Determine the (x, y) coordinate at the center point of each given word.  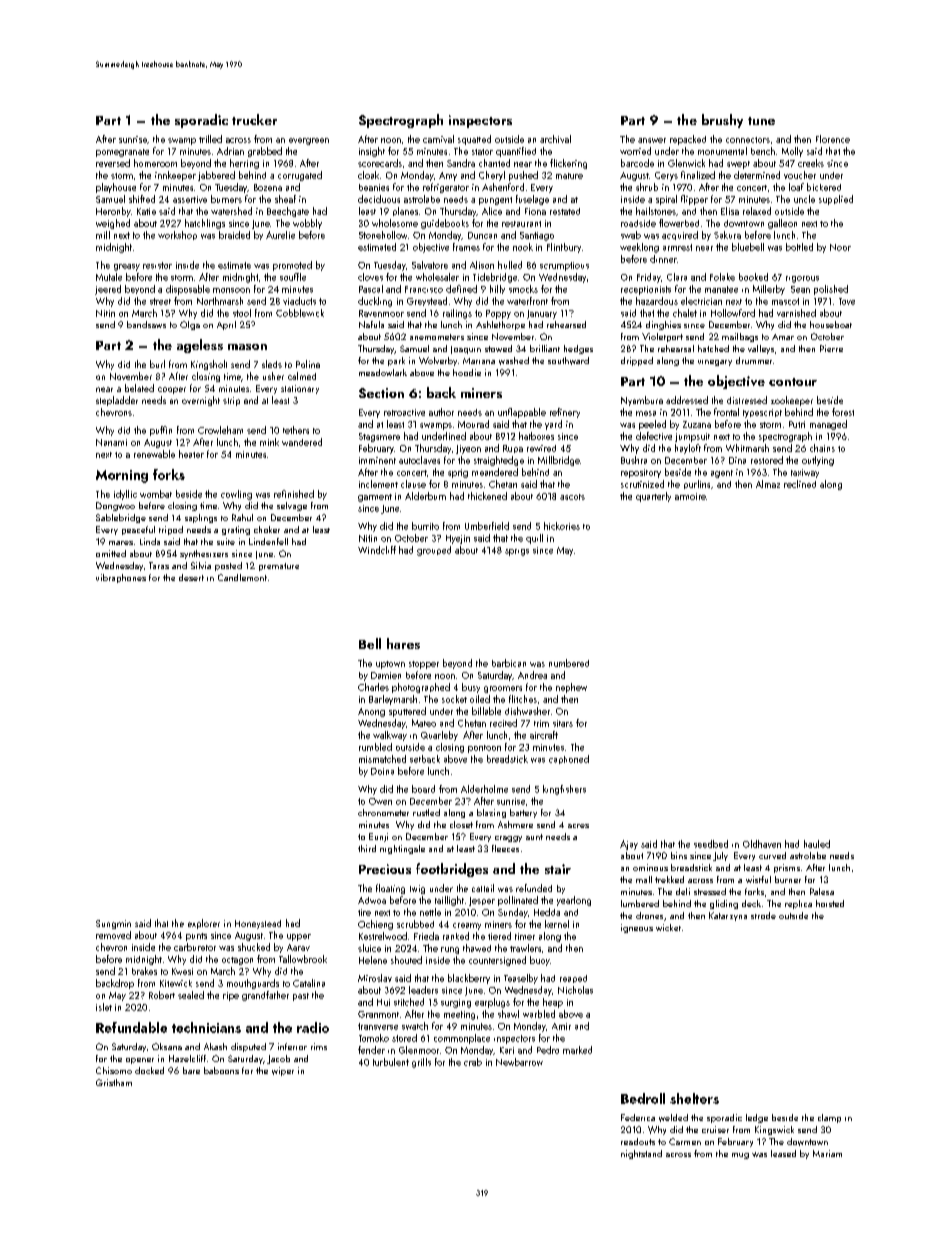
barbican (509, 663)
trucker (254, 119)
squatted (474, 140)
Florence (833, 139)
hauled (817, 844)
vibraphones (121, 578)
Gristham (114, 1082)
